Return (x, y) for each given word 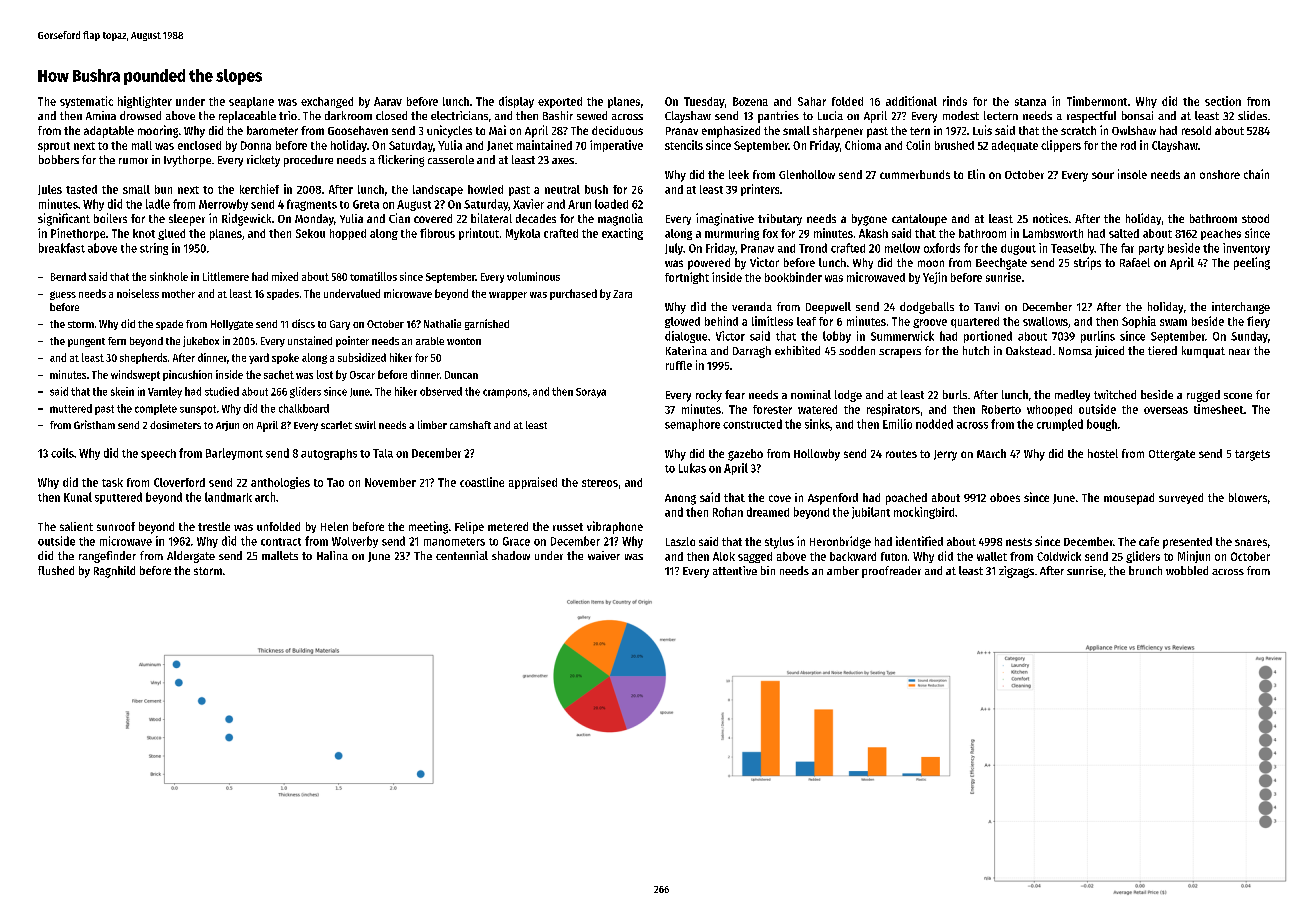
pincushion (187, 375)
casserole (451, 159)
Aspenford (833, 499)
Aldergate (191, 557)
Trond (813, 248)
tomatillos (373, 276)
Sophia (1139, 322)
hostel (1103, 453)
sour (1103, 175)
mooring (158, 131)
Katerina (686, 350)
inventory (1246, 249)
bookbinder (793, 277)
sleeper (187, 220)
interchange (1241, 308)
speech (158, 454)
